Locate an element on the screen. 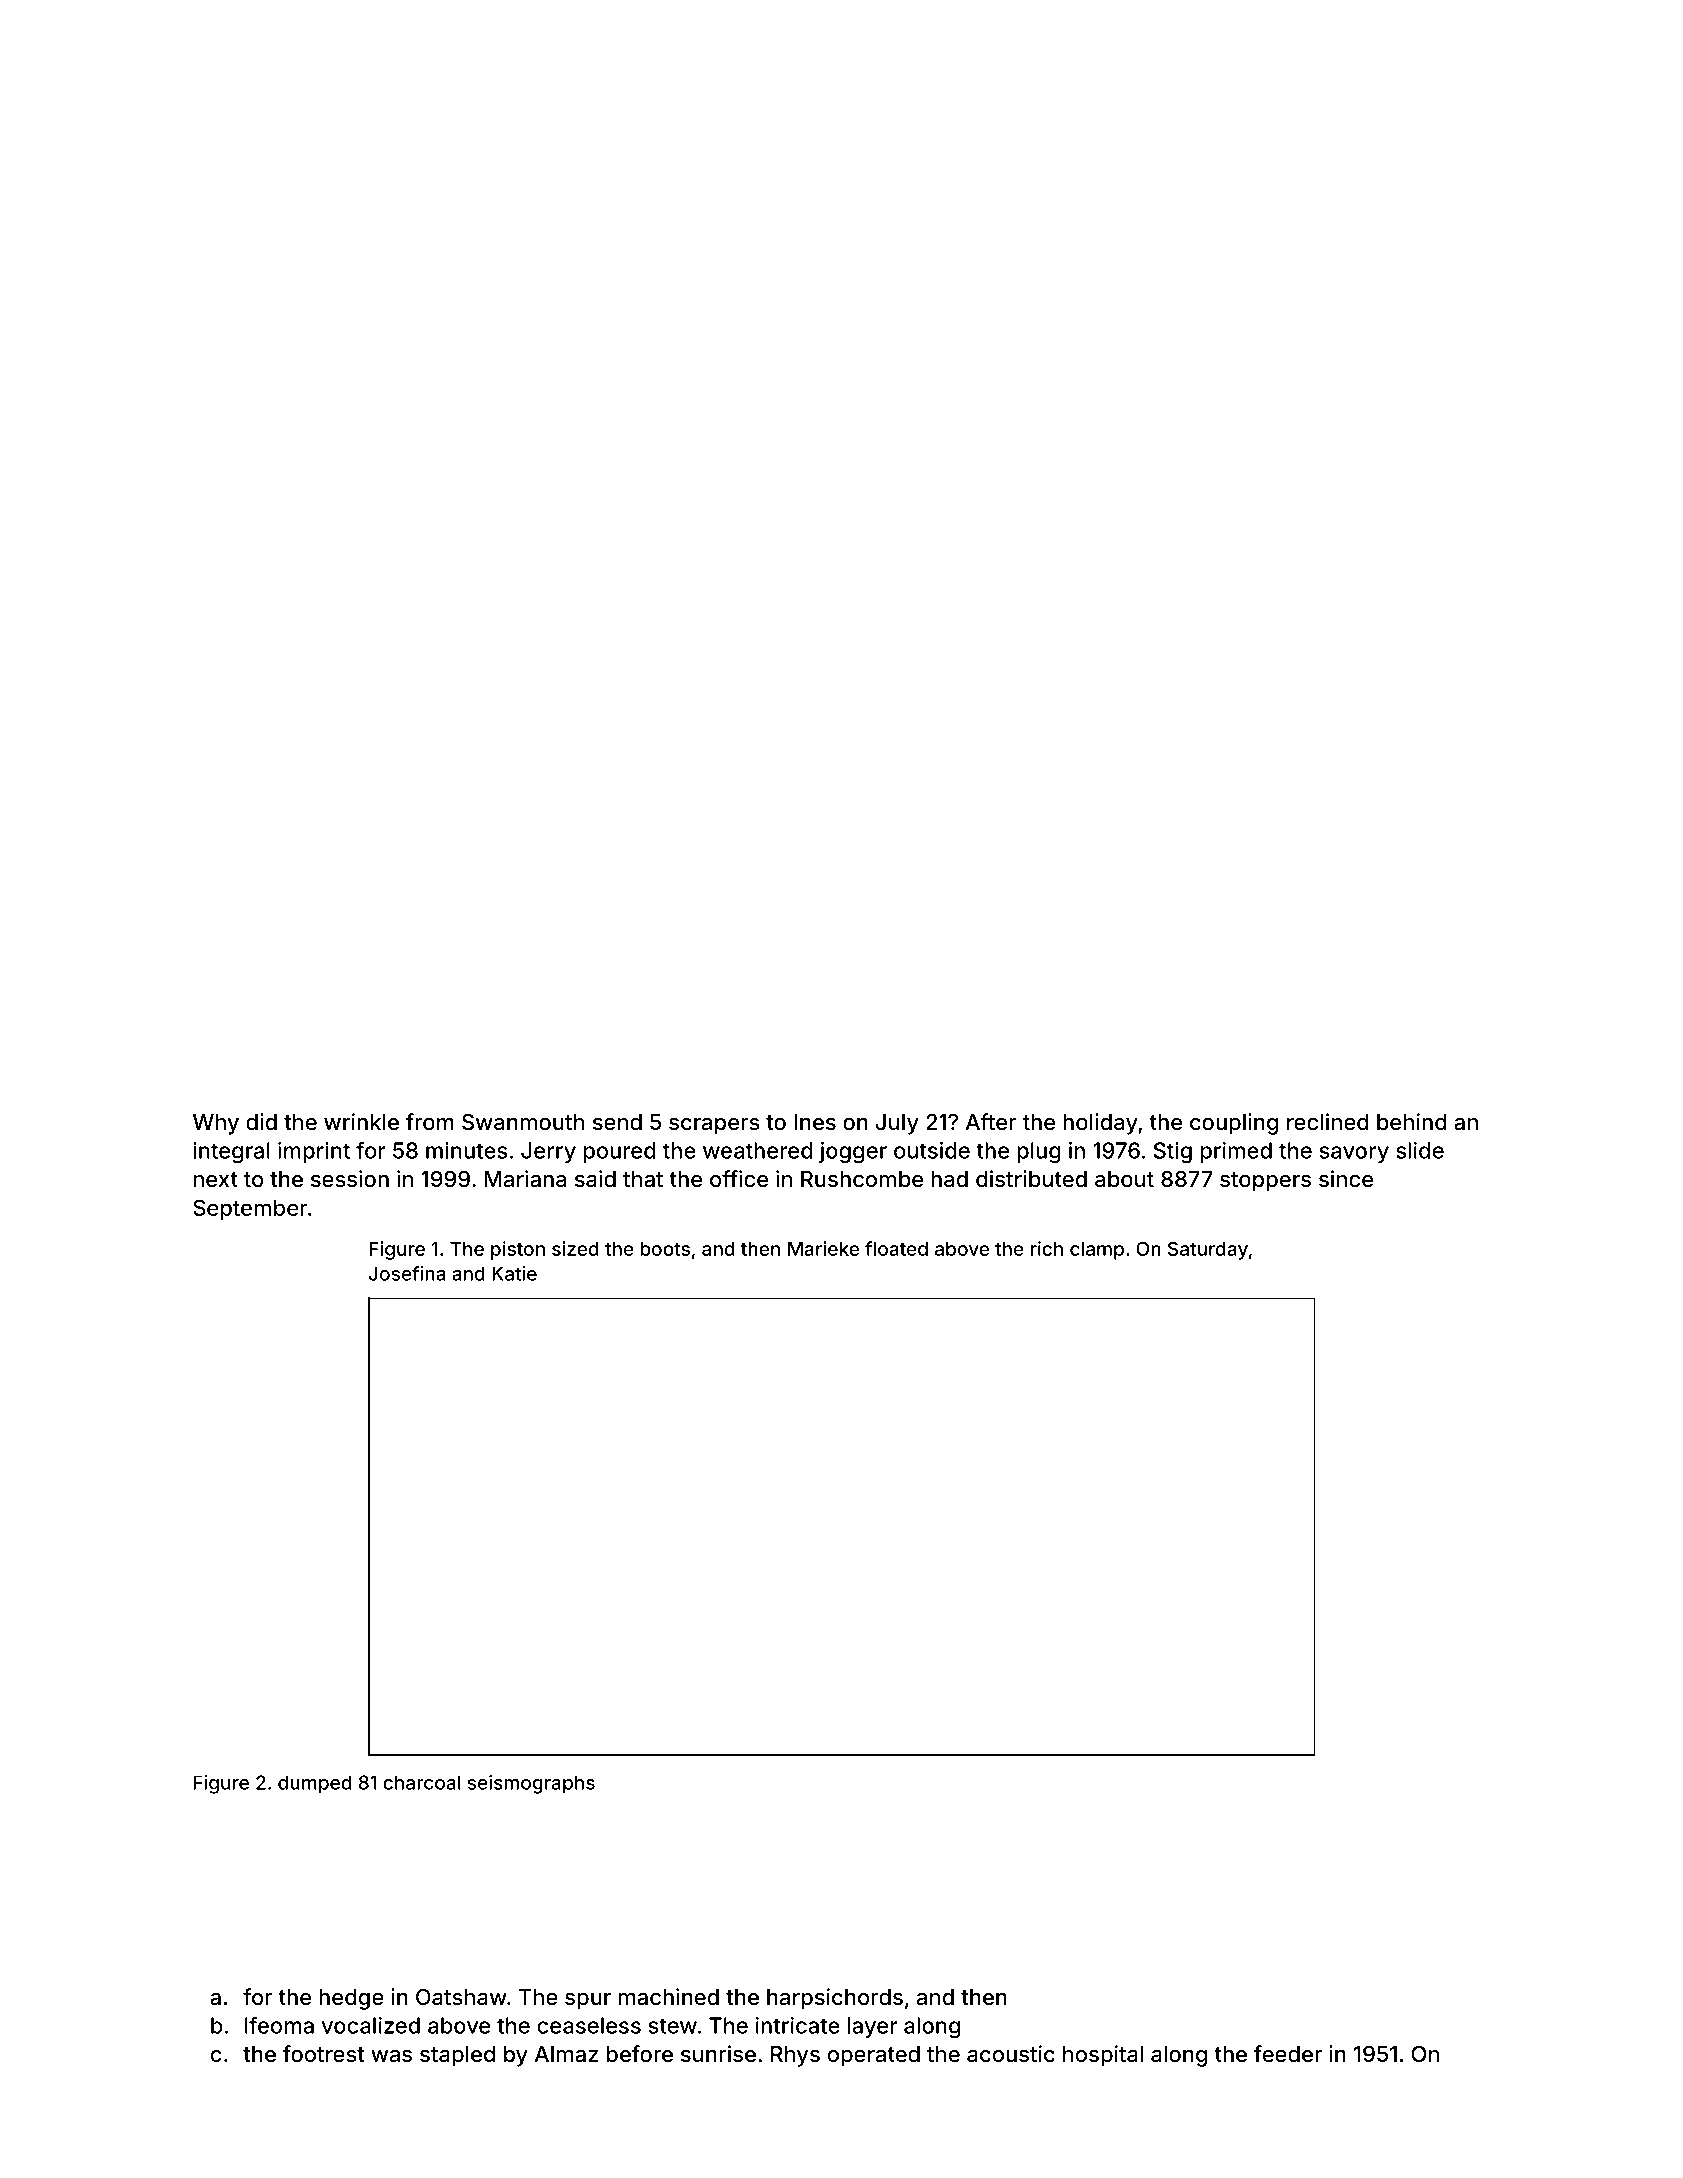 The height and width of the screenshot is (2178, 1683). harpsichords is located at coordinates (835, 1999).
